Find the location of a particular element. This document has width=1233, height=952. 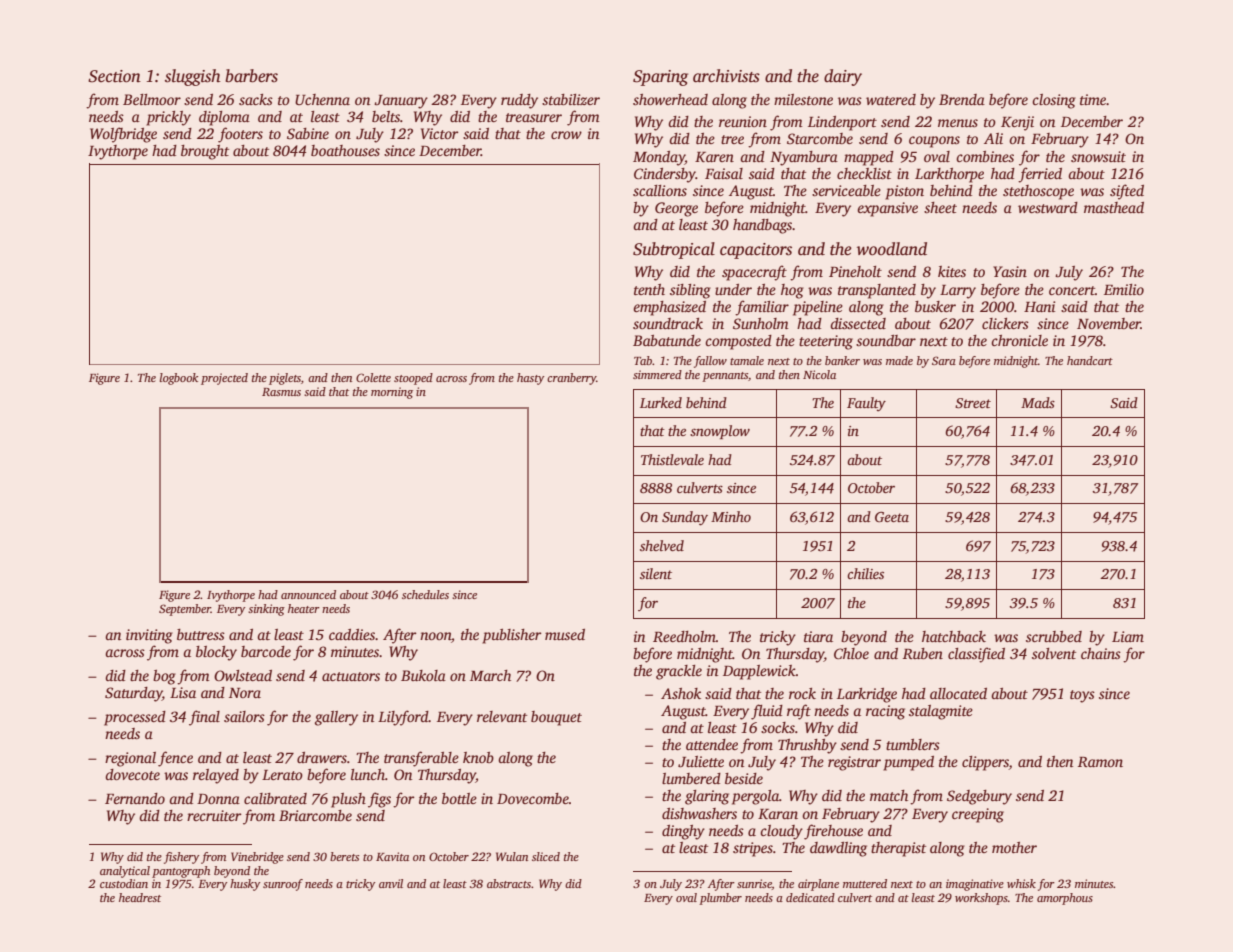

barbers is located at coordinates (251, 76).
